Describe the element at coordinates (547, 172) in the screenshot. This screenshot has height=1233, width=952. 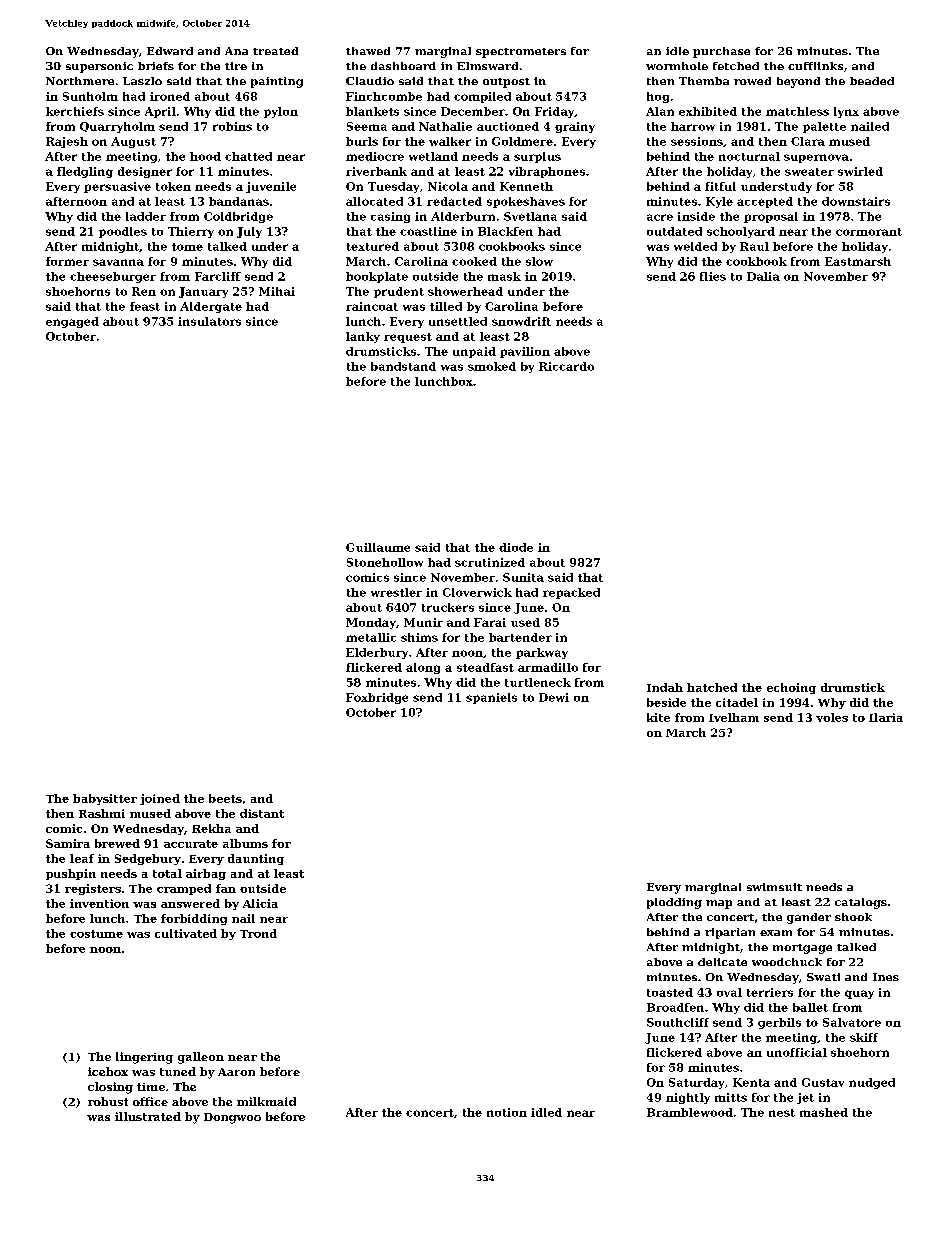
I see `vibraphones` at that location.
